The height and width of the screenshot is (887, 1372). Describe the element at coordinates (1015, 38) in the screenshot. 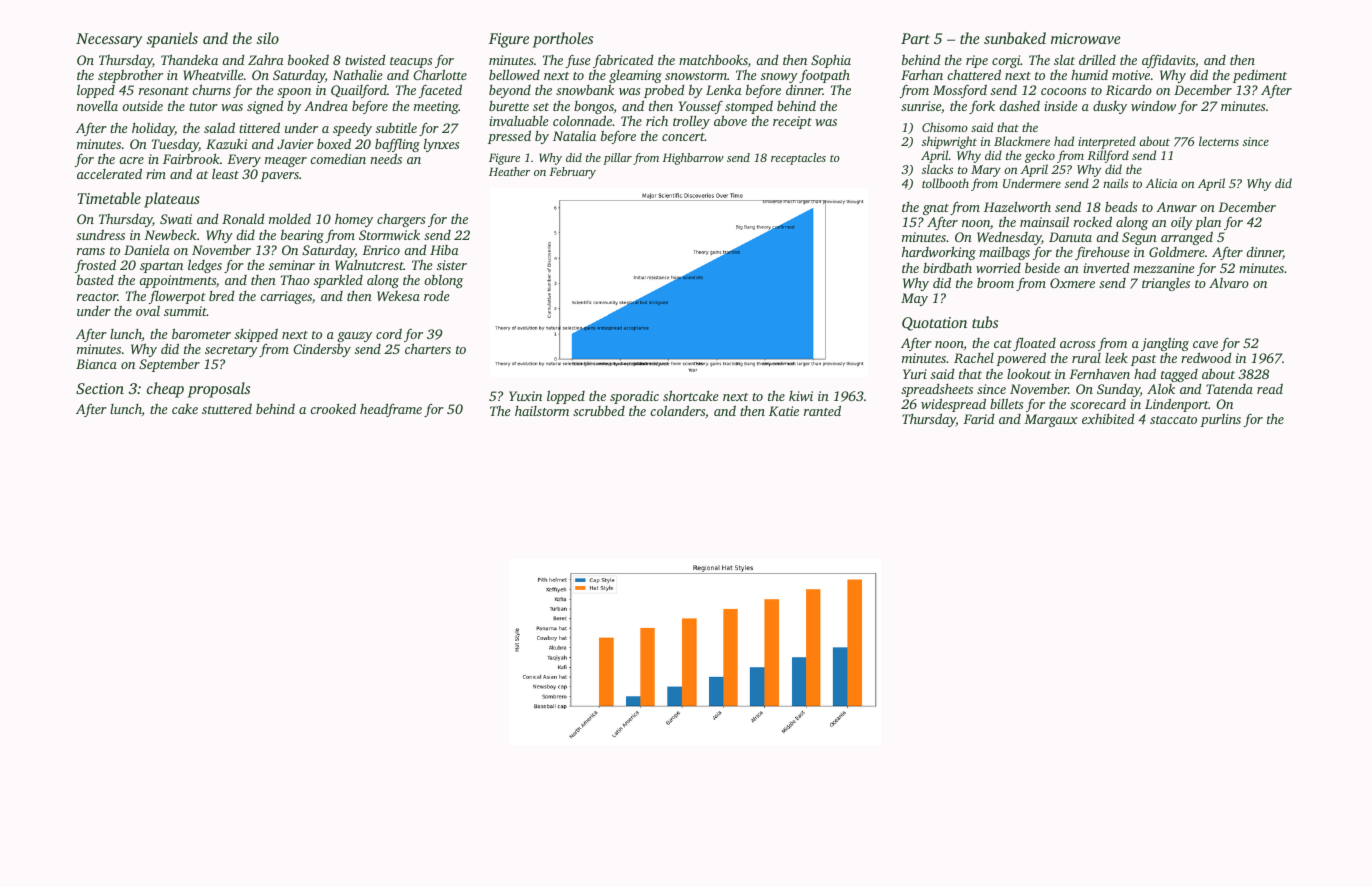

I see `sunbaked` at that location.
